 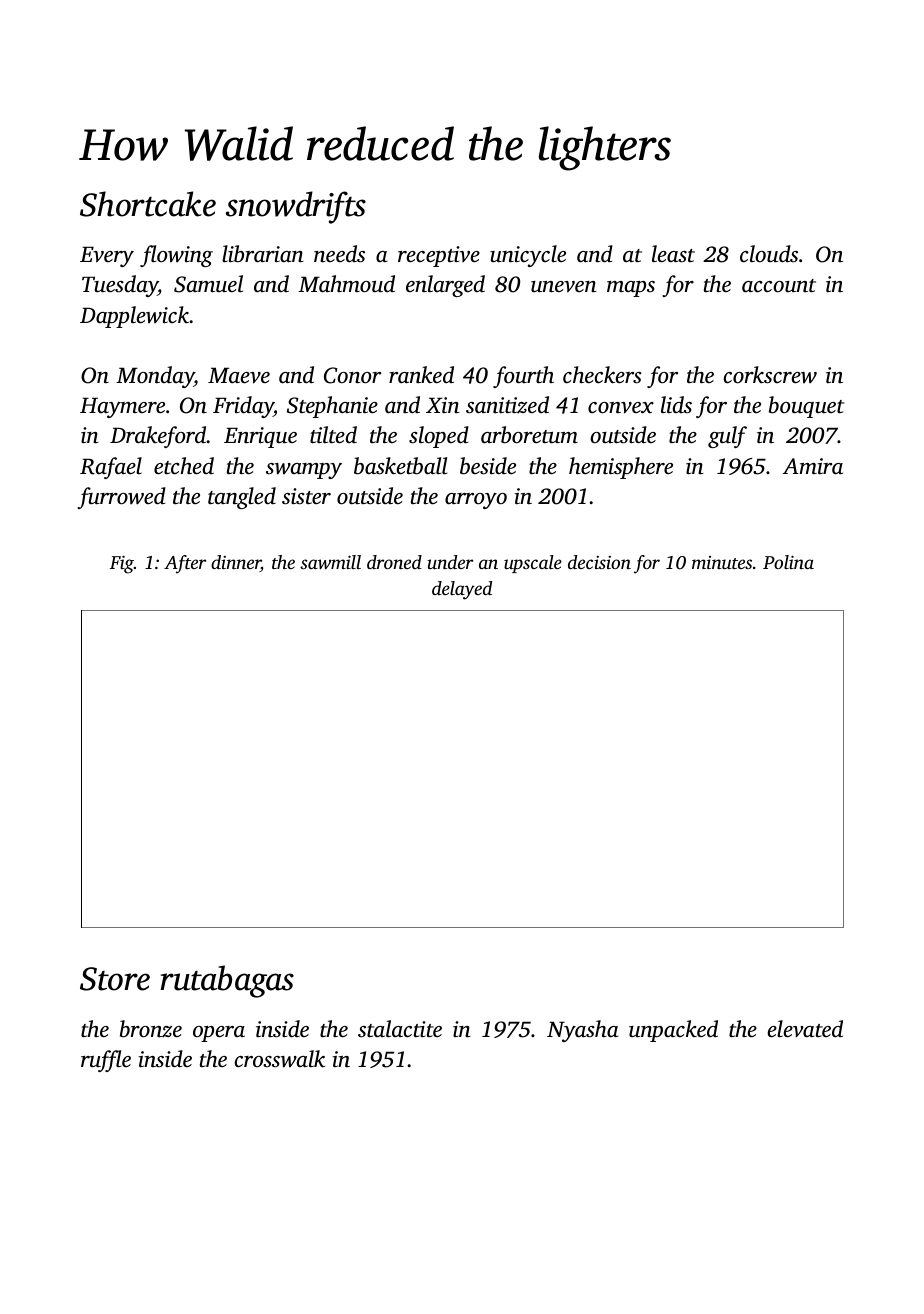 I want to click on elevated, so click(x=805, y=1029).
